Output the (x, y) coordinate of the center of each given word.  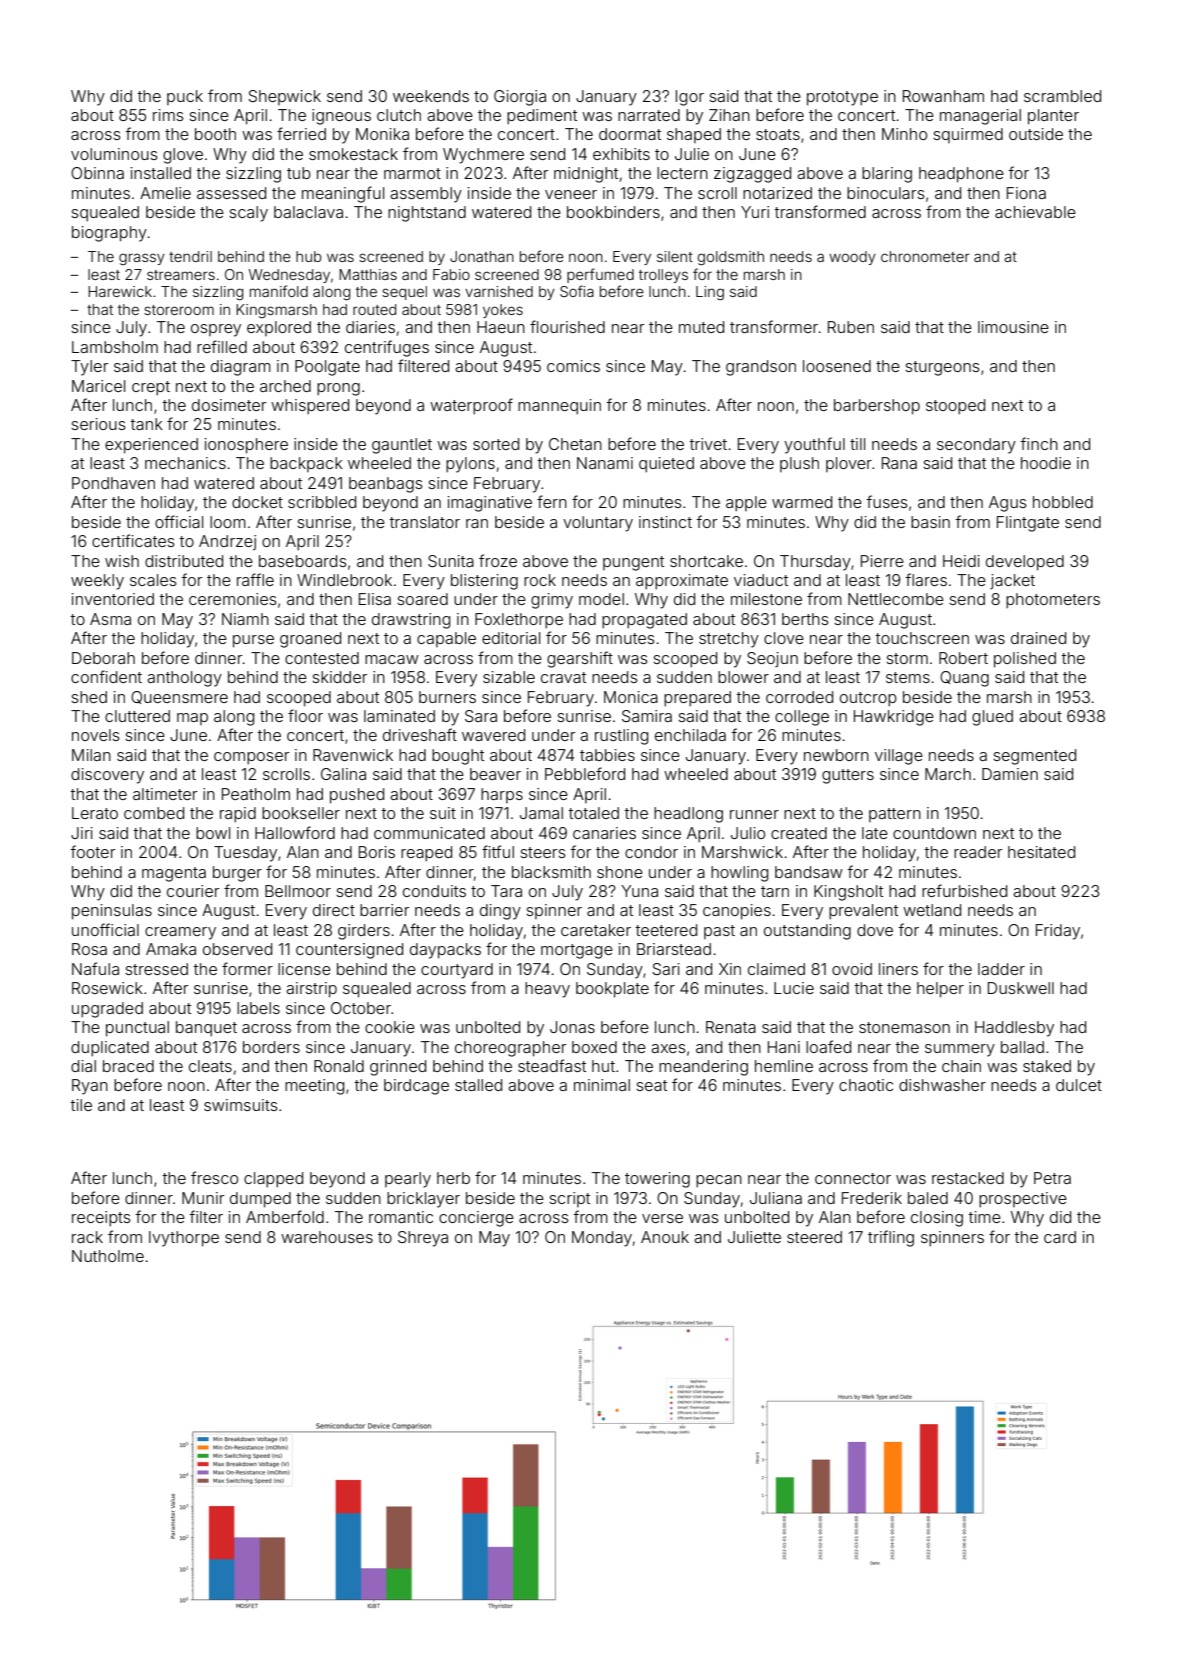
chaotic (866, 1085)
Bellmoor (298, 891)
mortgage (577, 951)
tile (81, 1105)
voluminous (114, 154)
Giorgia (520, 98)
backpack (306, 464)
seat (651, 1085)
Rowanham (943, 96)
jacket (1012, 581)
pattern (895, 815)
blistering (484, 582)
